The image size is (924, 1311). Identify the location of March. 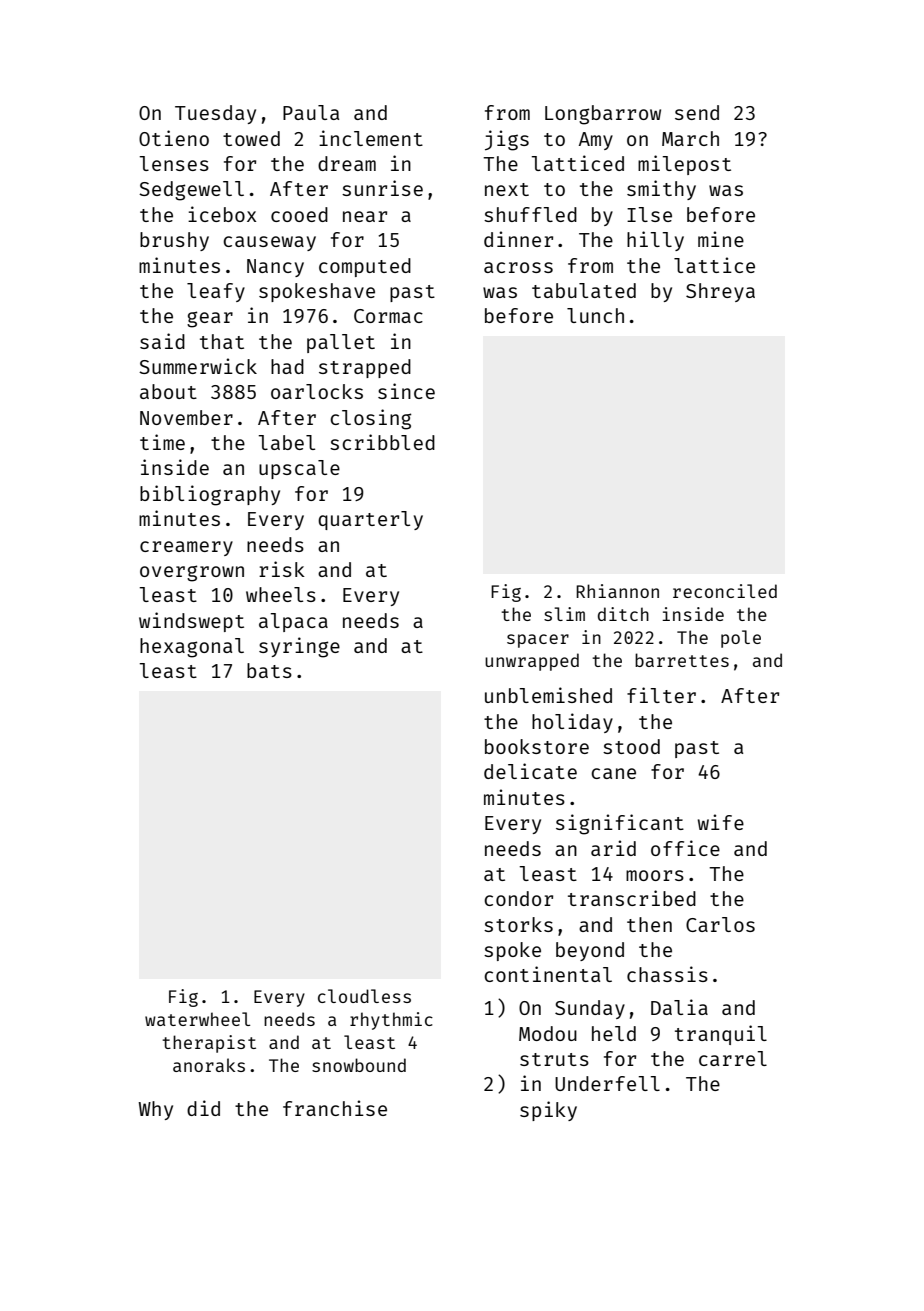
(690, 138).
